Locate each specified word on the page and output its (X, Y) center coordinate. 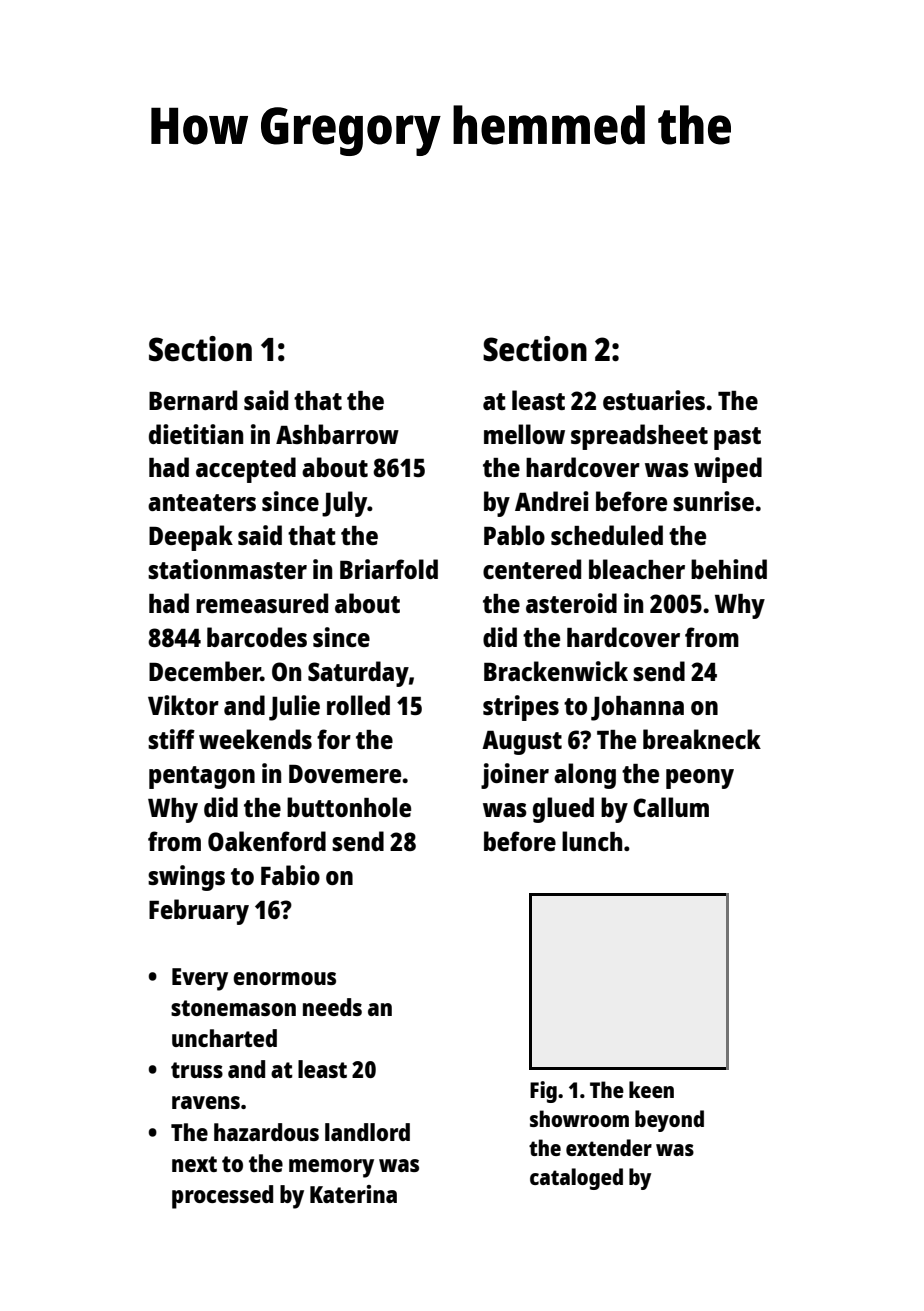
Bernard (193, 400)
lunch (592, 841)
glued (563, 810)
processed (222, 1197)
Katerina (353, 1194)
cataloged (576, 1179)
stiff (171, 739)
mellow (524, 434)
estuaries (654, 400)
